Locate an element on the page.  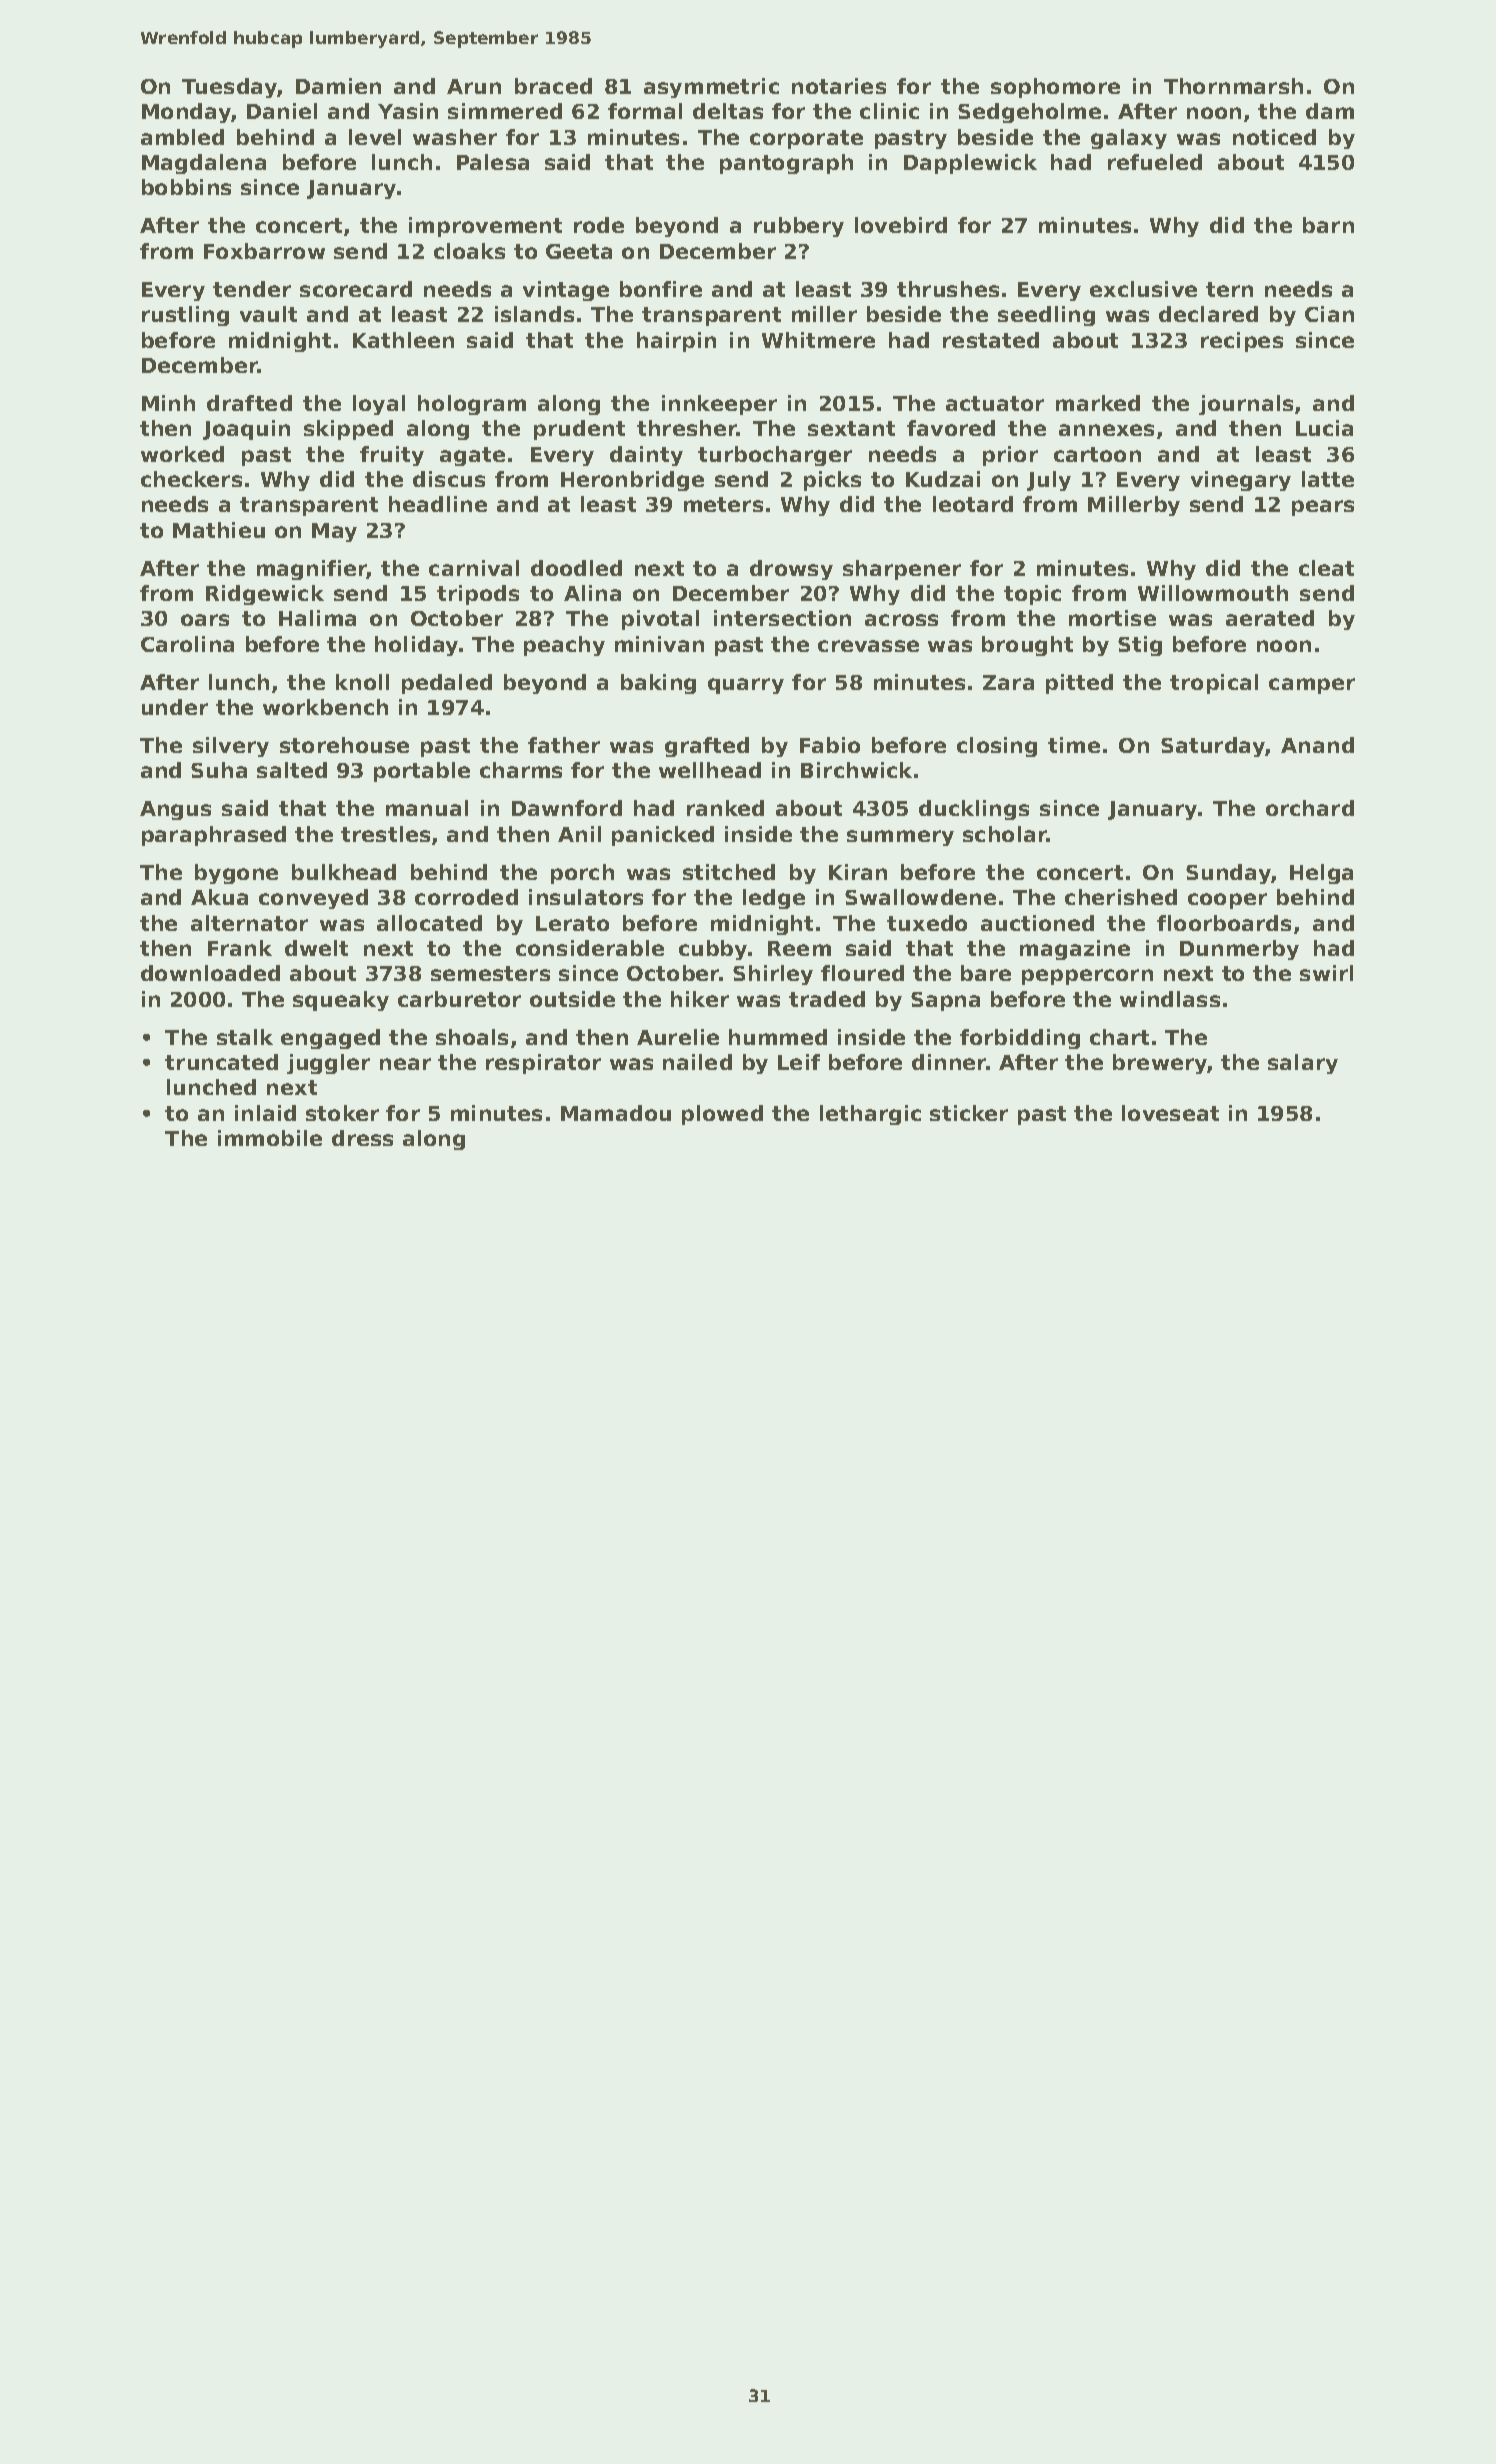
pedaled is located at coordinates (447, 684).
